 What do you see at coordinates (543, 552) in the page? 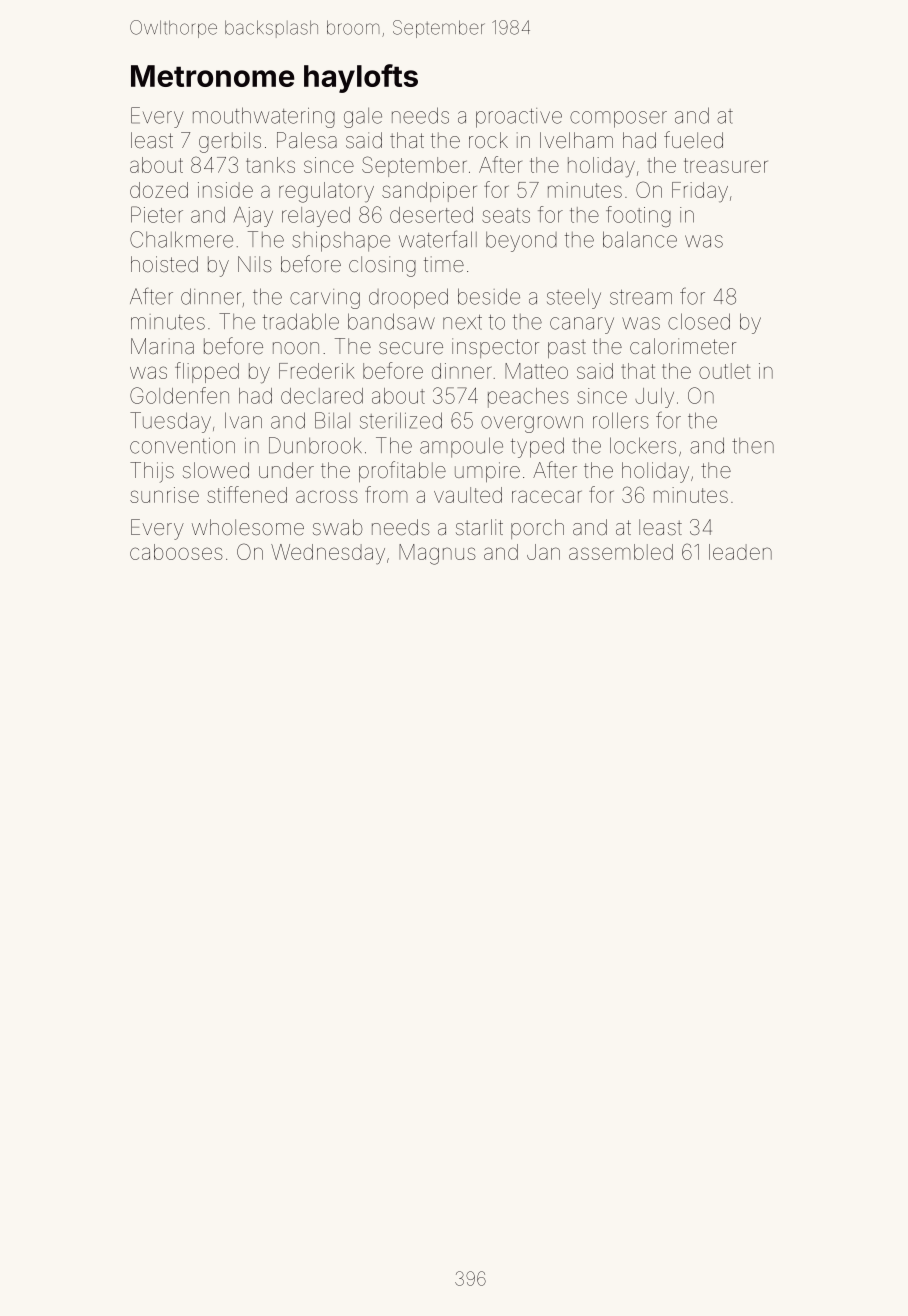
I see `Jan` at bounding box center [543, 552].
